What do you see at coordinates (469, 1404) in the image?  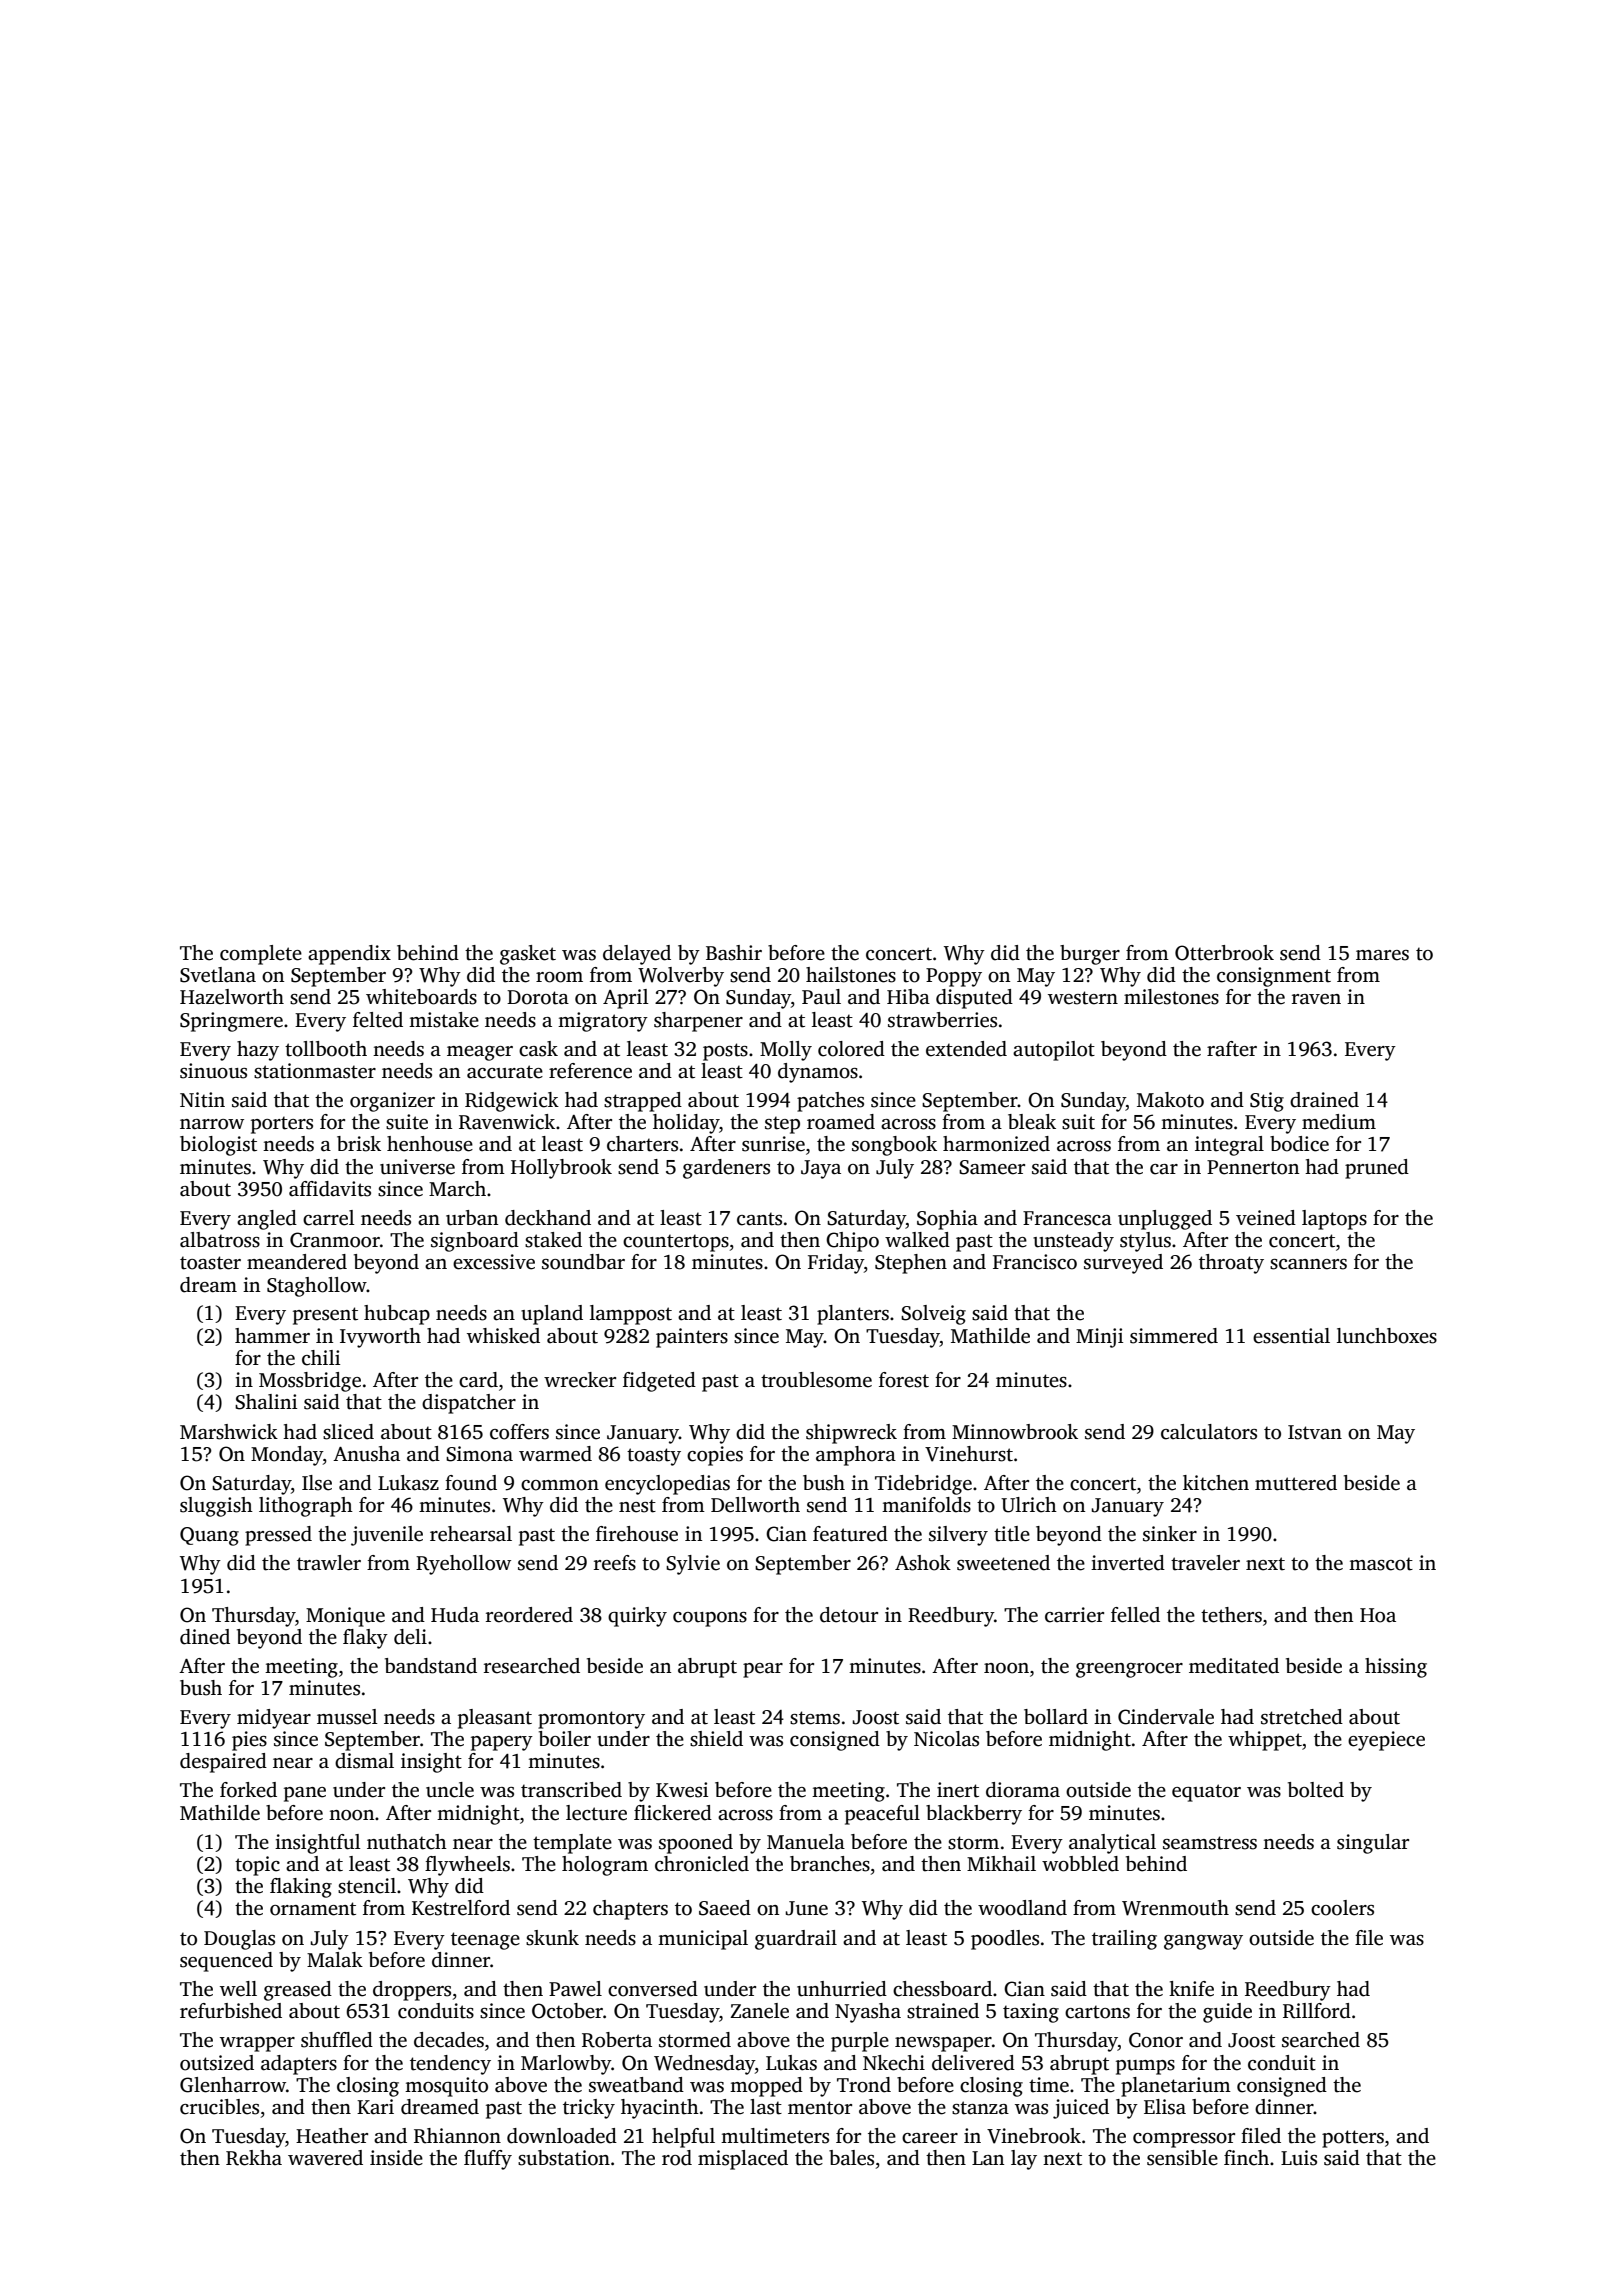 I see `dispatcher` at bounding box center [469, 1404].
